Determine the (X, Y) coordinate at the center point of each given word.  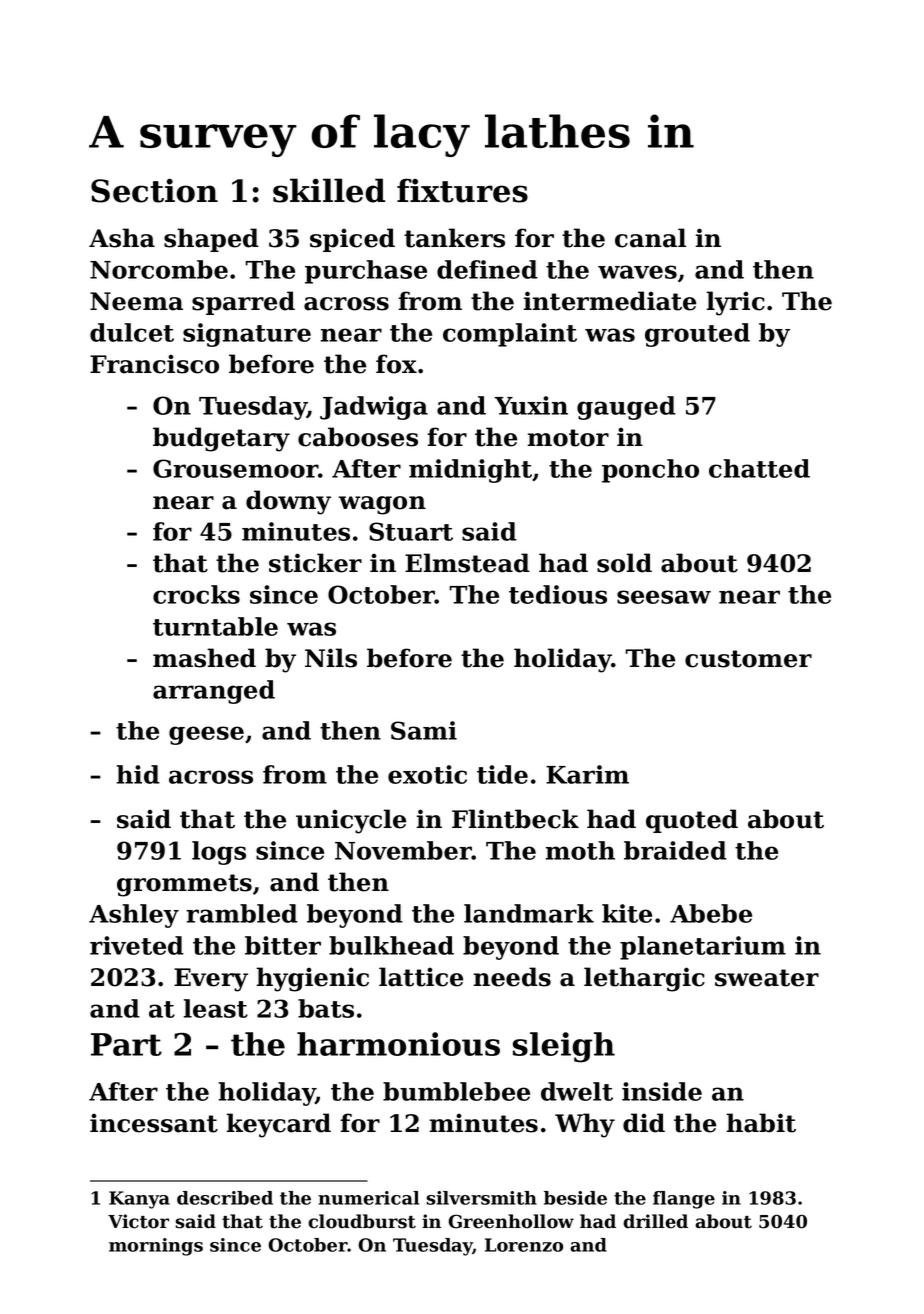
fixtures (462, 190)
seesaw (664, 597)
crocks (196, 594)
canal (650, 238)
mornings (156, 1247)
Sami (424, 730)
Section (154, 190)
